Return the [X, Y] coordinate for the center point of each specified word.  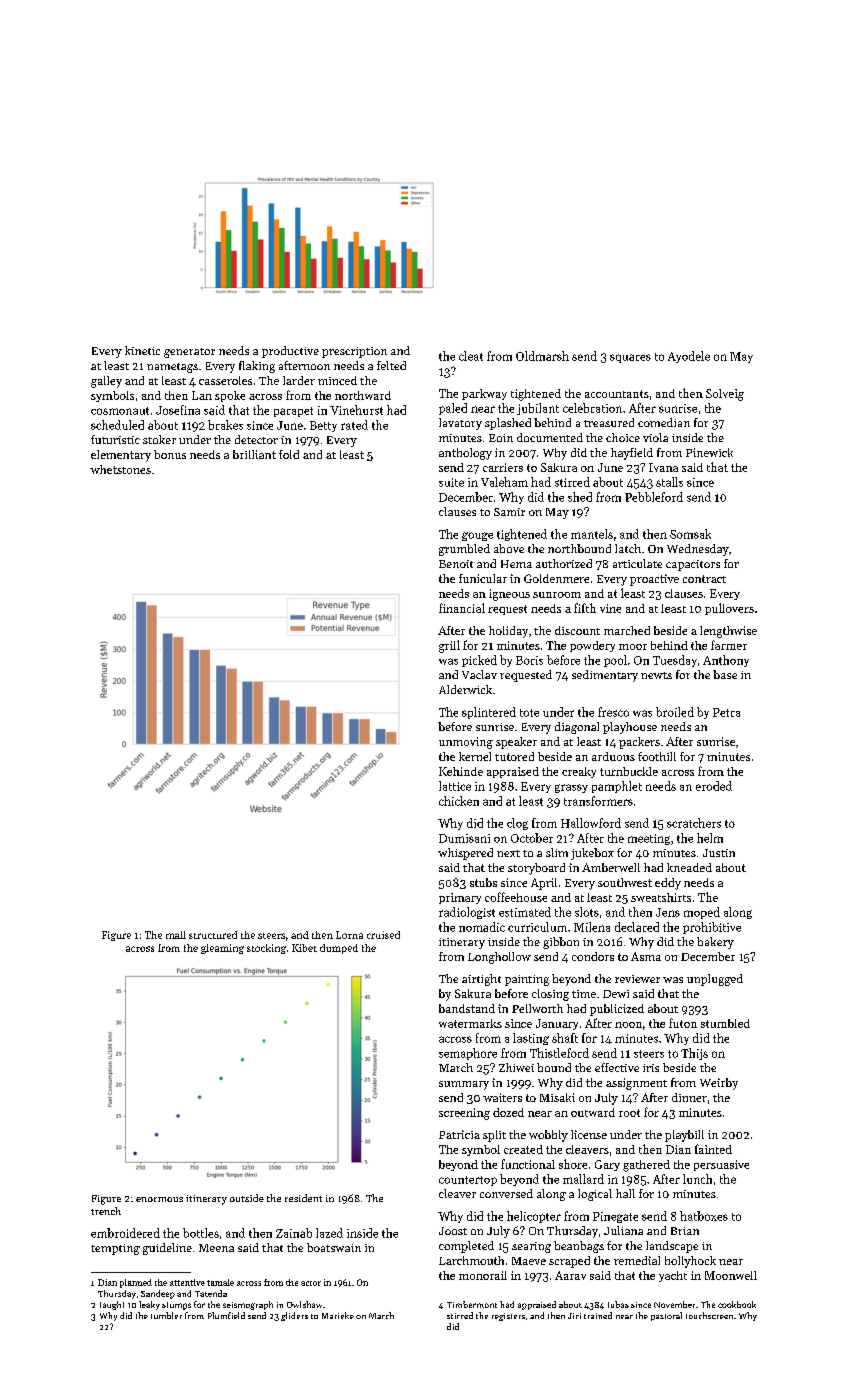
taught [112, 1305]
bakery [715, 943]
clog [517, 824]
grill [449, 646]
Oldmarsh [542, 356]
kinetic [142, 350]
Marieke [338, 1315]
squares [630, 358]
